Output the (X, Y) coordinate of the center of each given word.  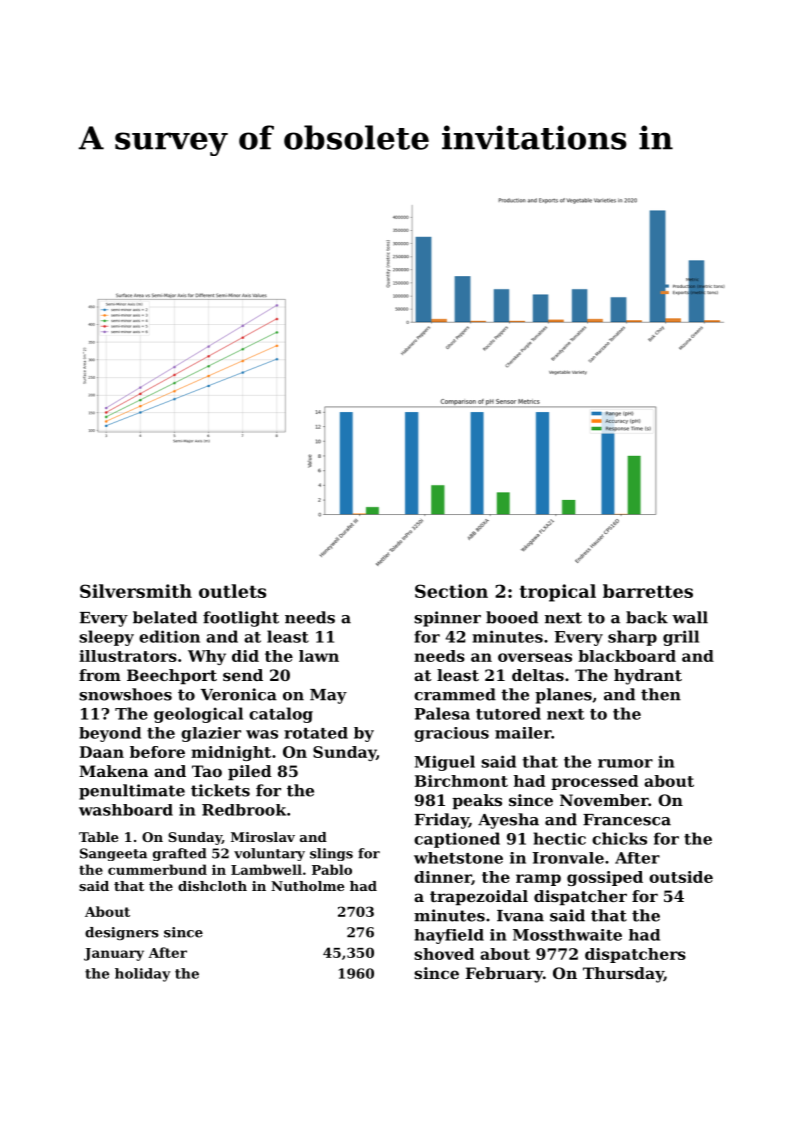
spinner (447, 619)
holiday (143, 975)
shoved (444, 954)
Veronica (238, 694)
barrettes (648, 591)
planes (563, 696)
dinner (442, 877)
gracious (451, 734)
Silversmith (136, 591)
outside (681, 877)
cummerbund (157, 869)
